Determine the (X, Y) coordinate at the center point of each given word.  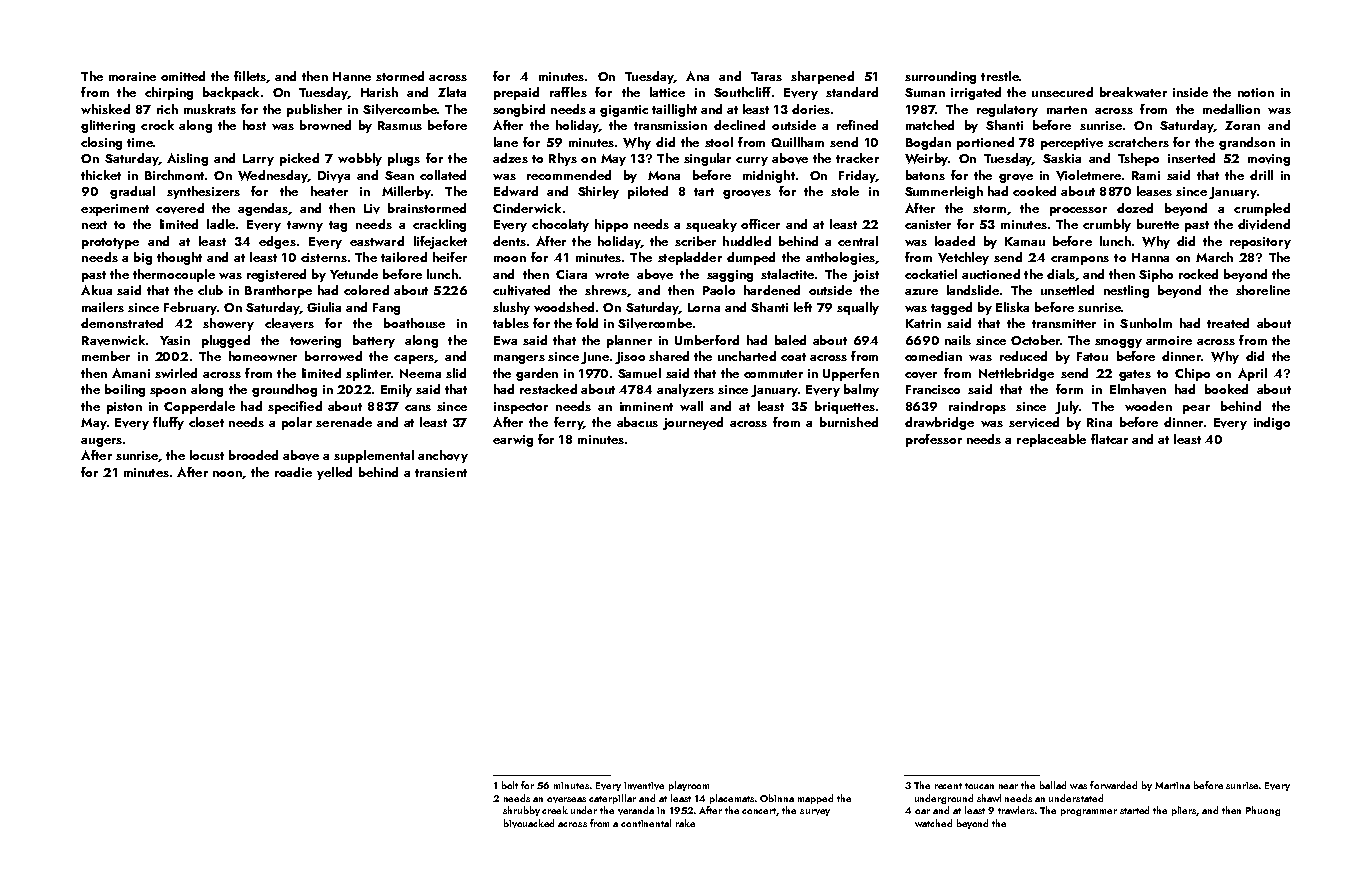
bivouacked (529, 823)
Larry (258, 160)
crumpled (1262, 209)
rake (685, 823)
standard (852, 92)
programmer (1089, 812)
